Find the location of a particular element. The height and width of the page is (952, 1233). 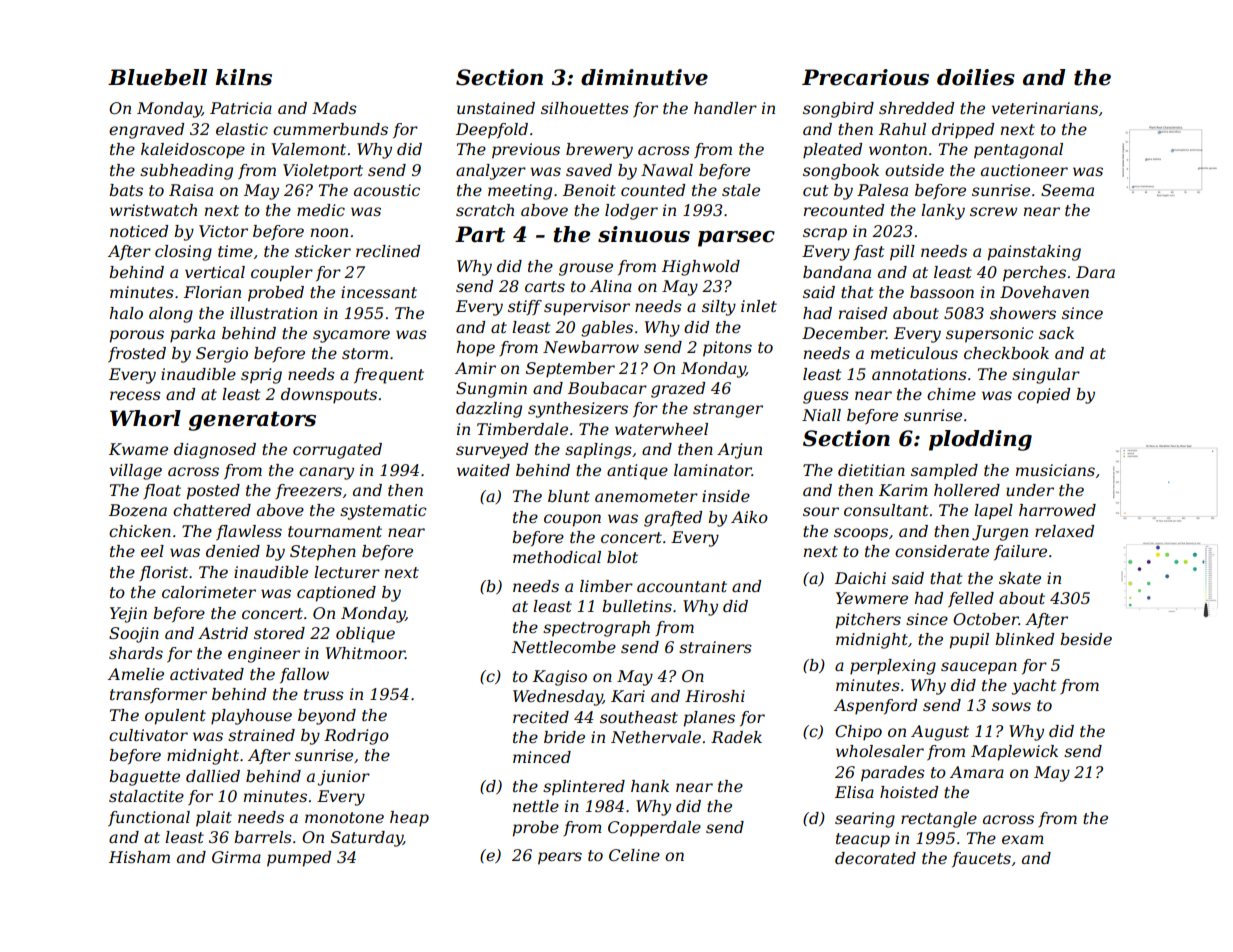

beside is located at coordinates (1086, 639).
